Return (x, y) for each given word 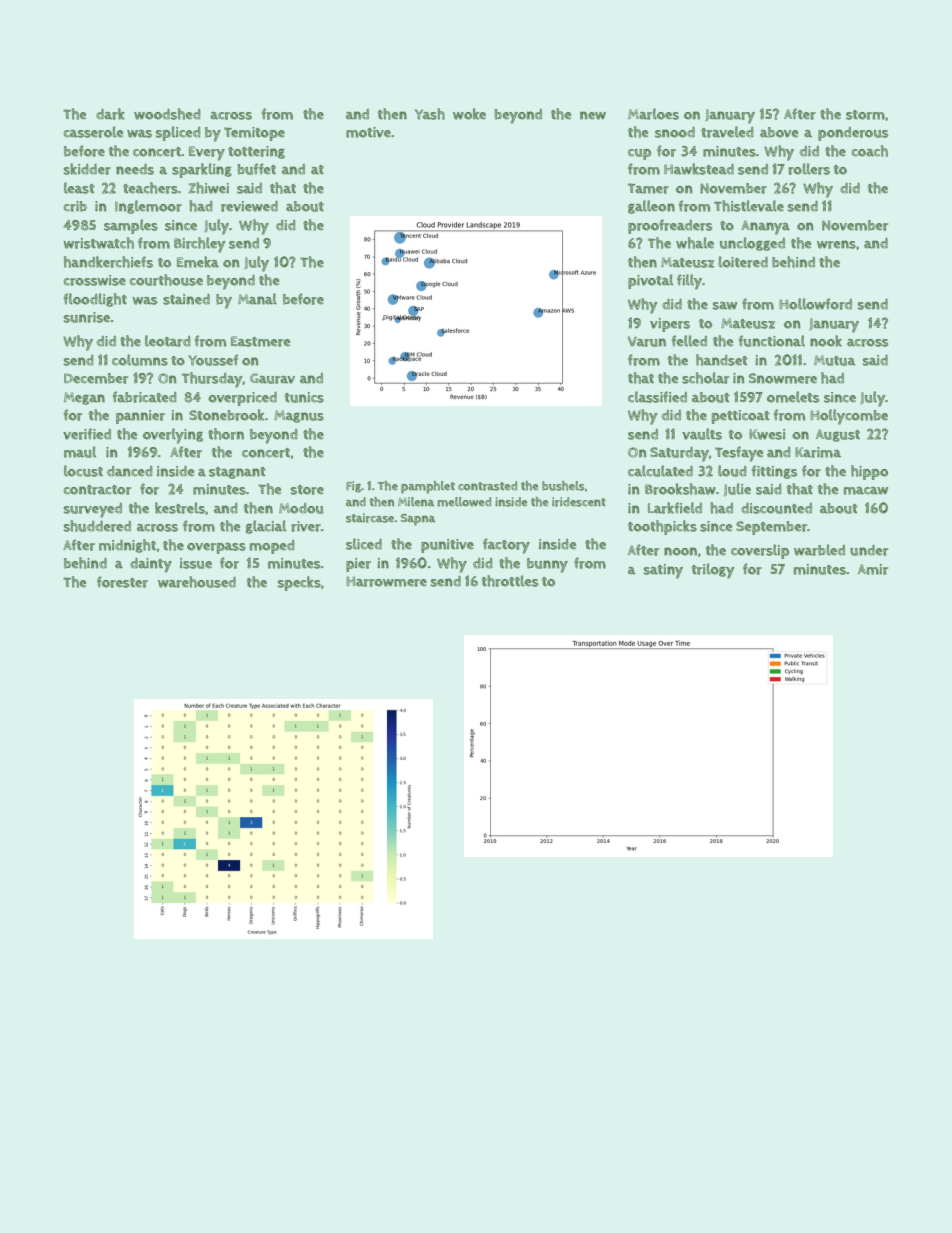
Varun (647, 341)
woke (469, 114)
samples (131, 226)
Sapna (418, 520)
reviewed (249, 206)
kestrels (180, 508)
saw (725, 306)
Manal (257, 299)
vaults (702, 434)
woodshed (167, 114)
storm (865, 115)
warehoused (197, 582)
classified (657, 397)
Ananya (765, 227)
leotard (168, 341)
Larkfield (675, 508)
